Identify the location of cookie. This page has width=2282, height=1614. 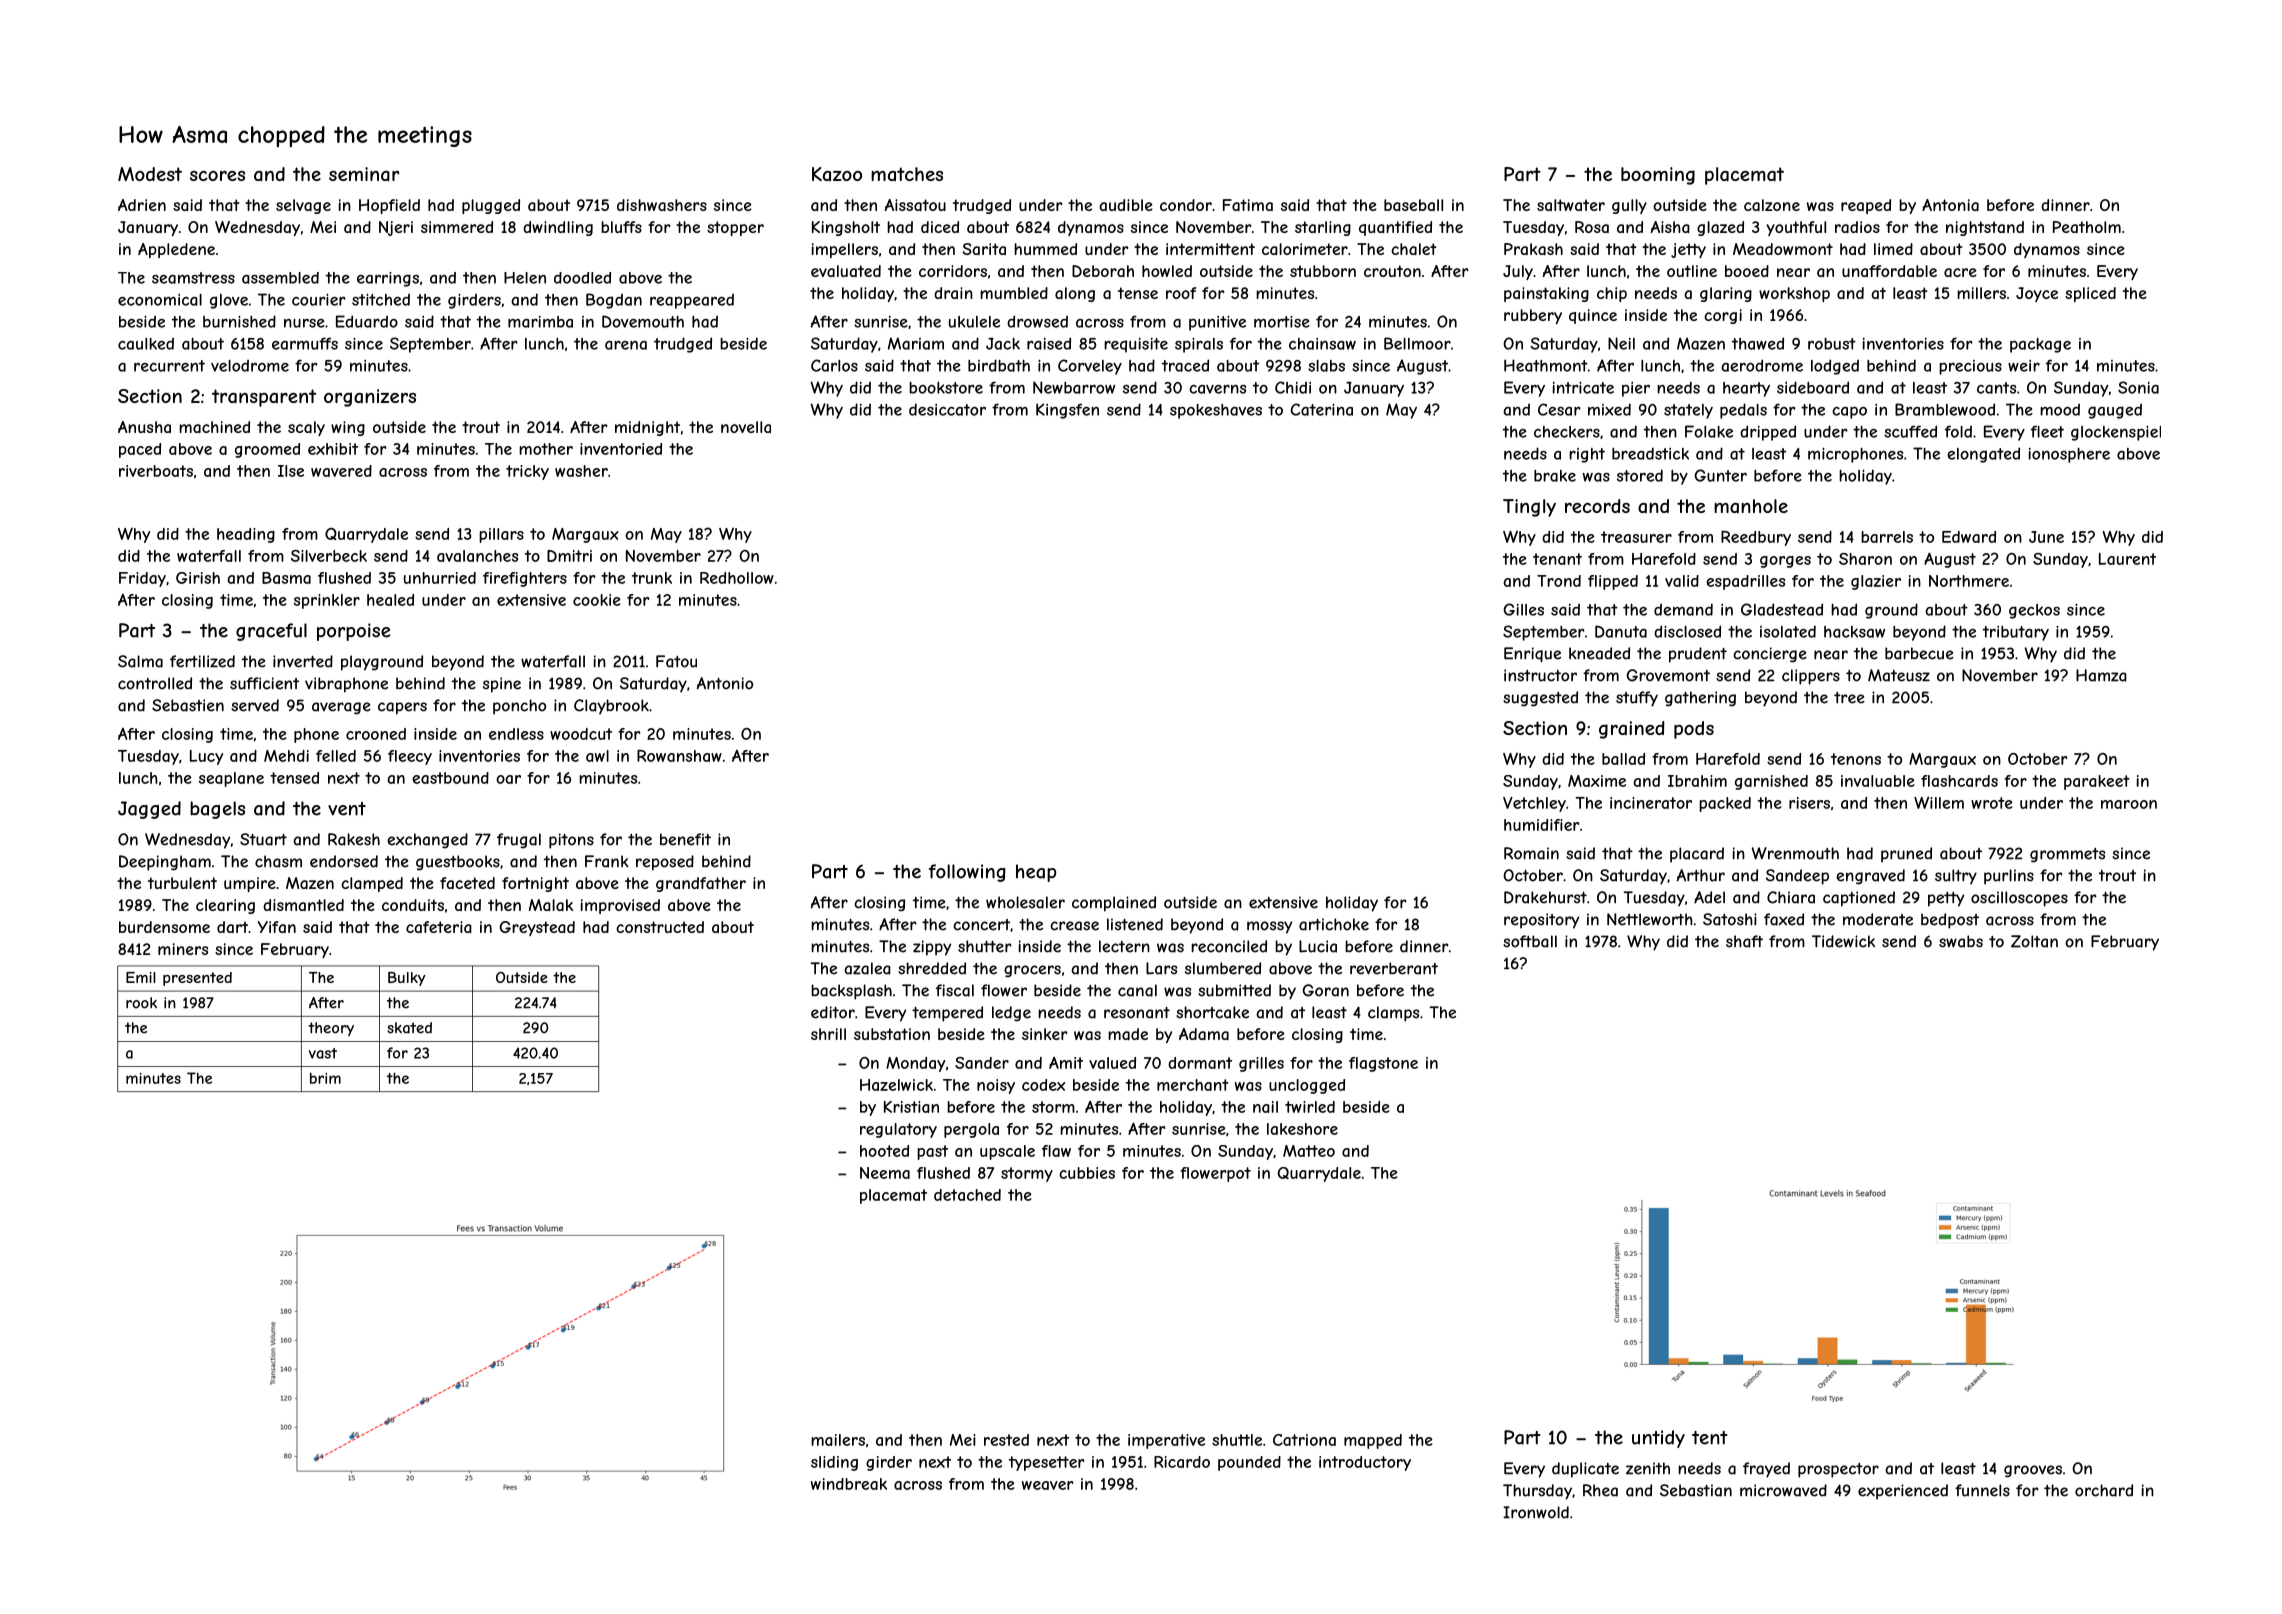
(597, 600).
